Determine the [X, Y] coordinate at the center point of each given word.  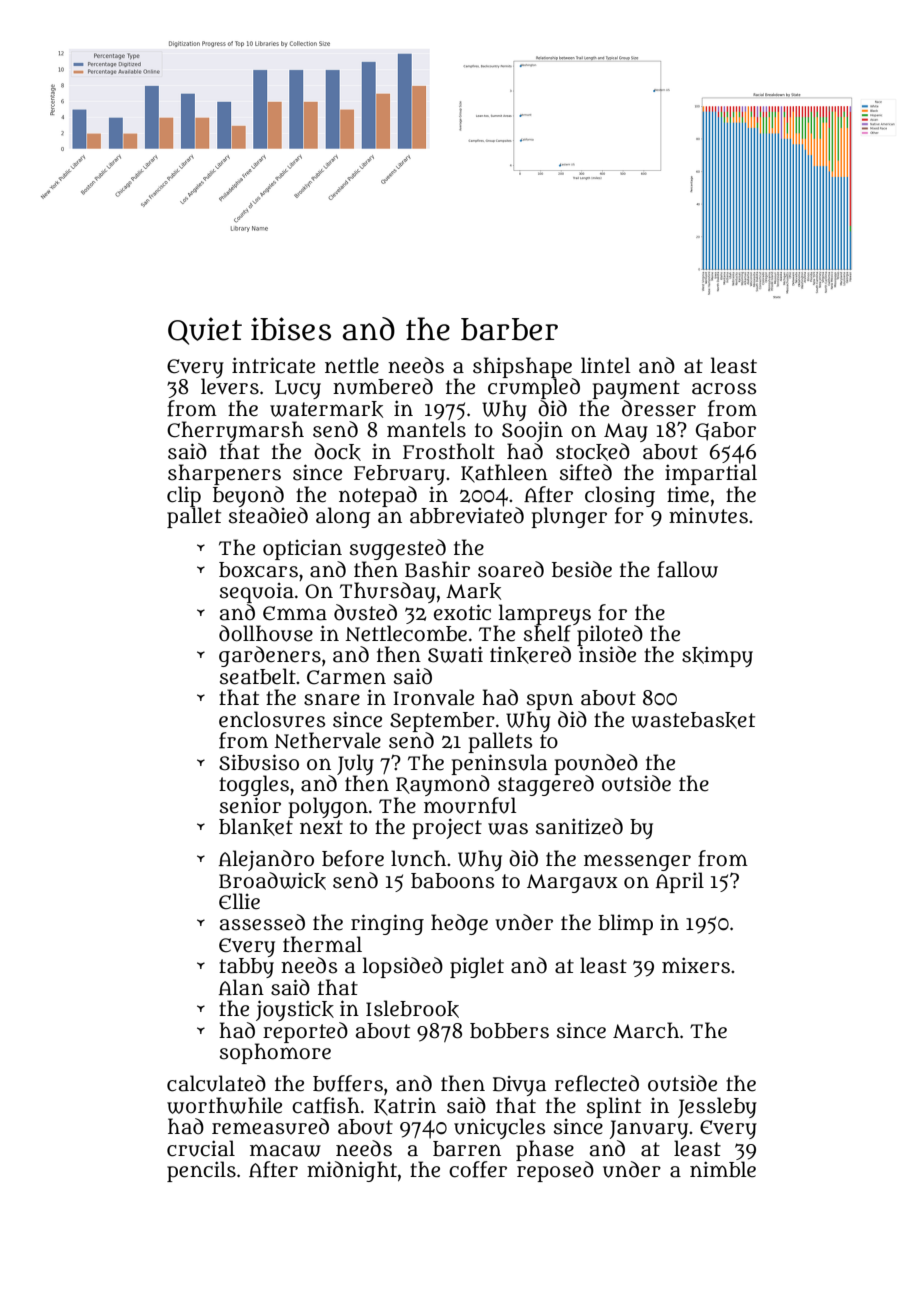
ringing [387, 924]
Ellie [239, 901]
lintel [605, 365]
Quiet [205, 331]
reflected [597, 1083]
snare [332, 699]
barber [509, 329]
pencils [201, 1171]
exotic [462, 612]
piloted [610, 635]
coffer [478, 1169]
